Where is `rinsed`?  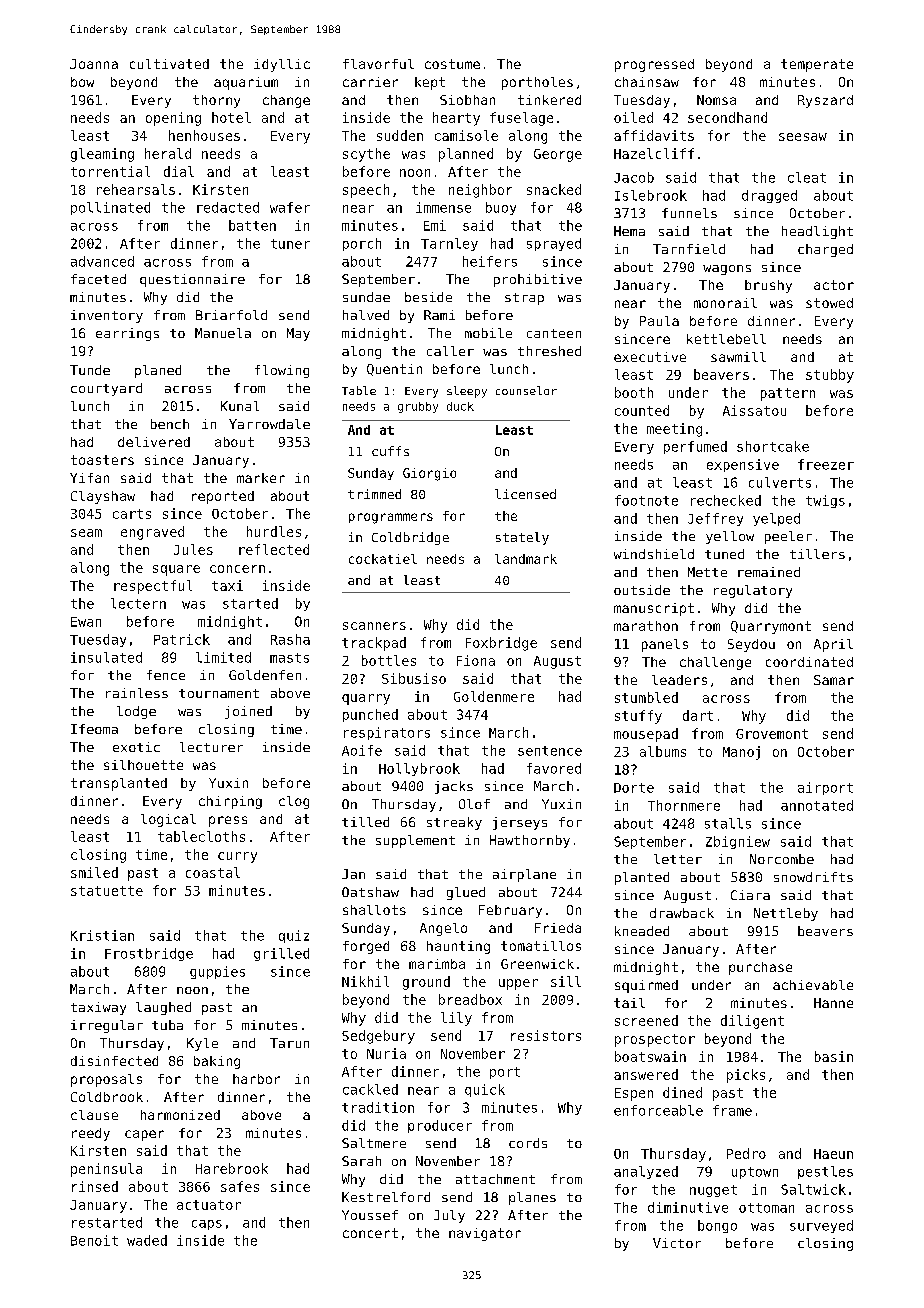
rinsed is located at coordinates (95, 1186).
